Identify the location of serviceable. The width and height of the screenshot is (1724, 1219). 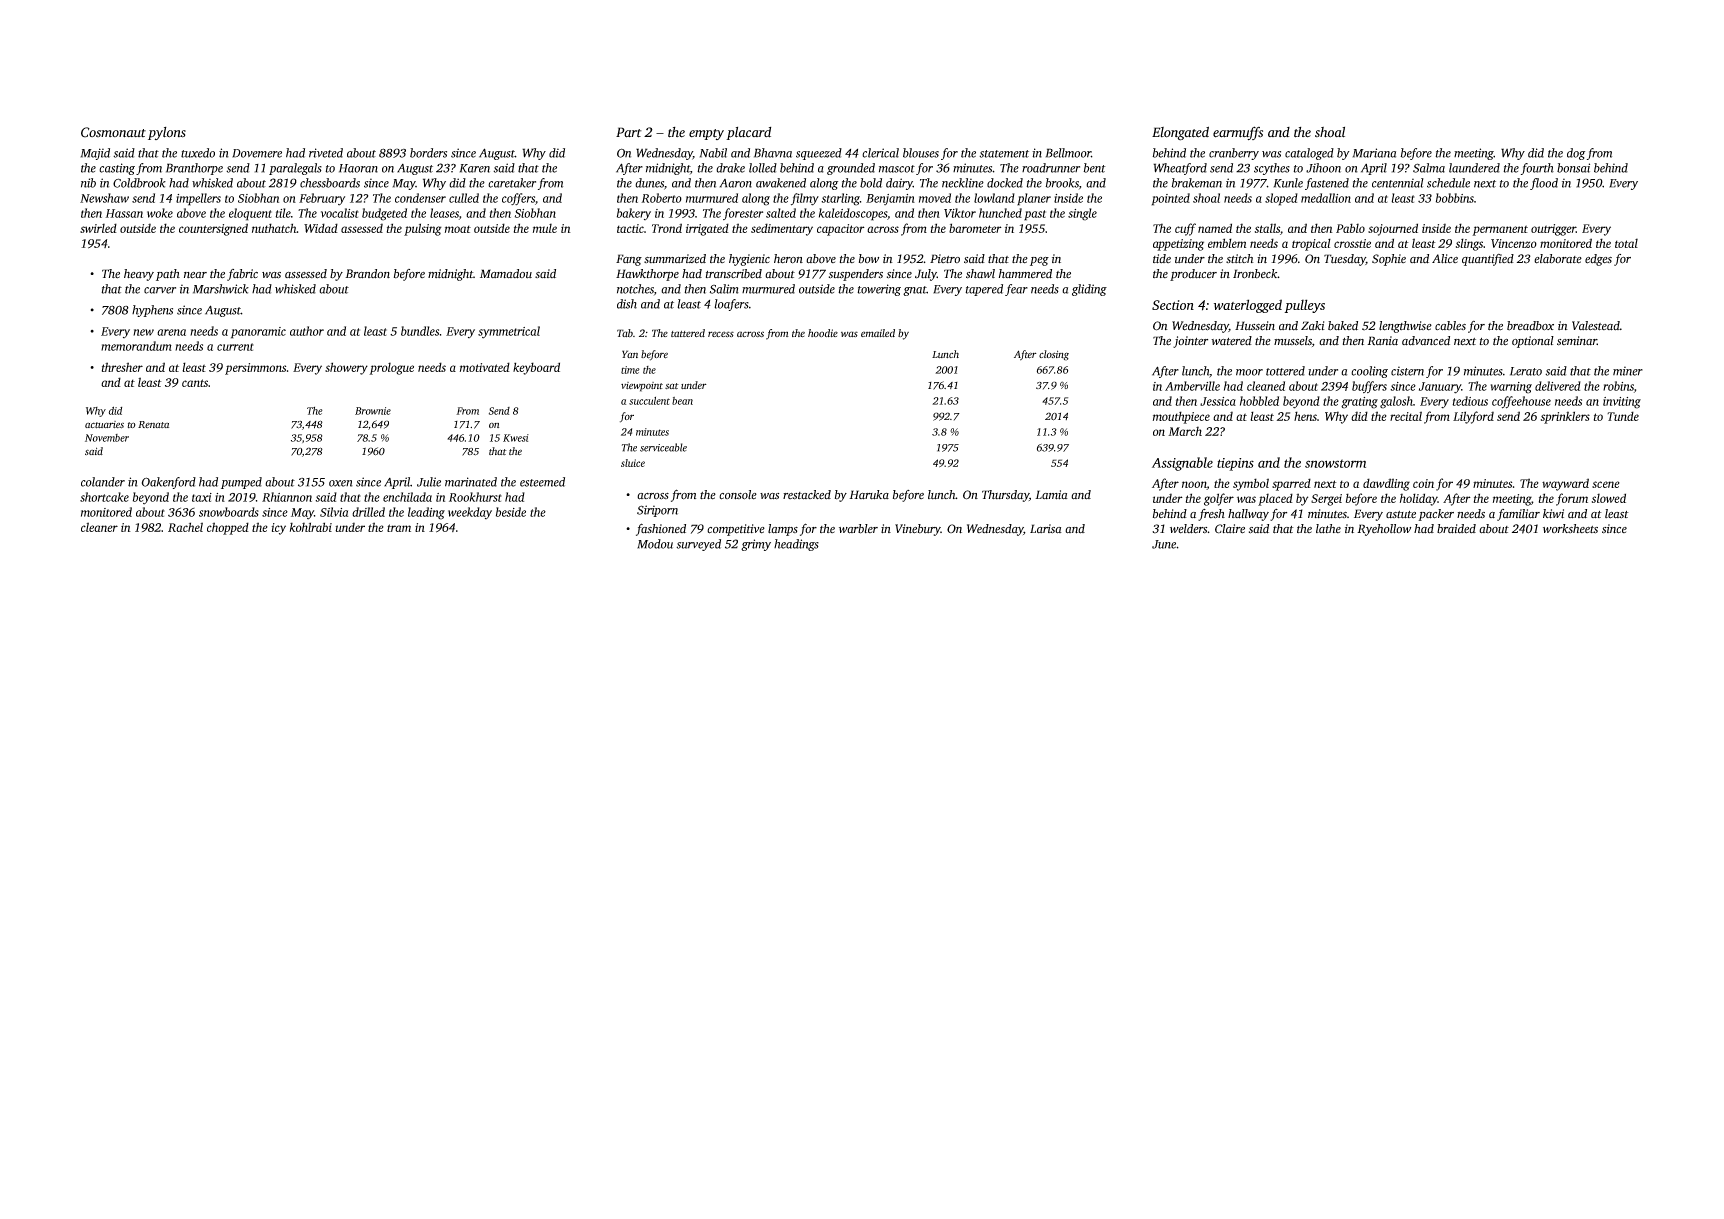
(663, 447).
